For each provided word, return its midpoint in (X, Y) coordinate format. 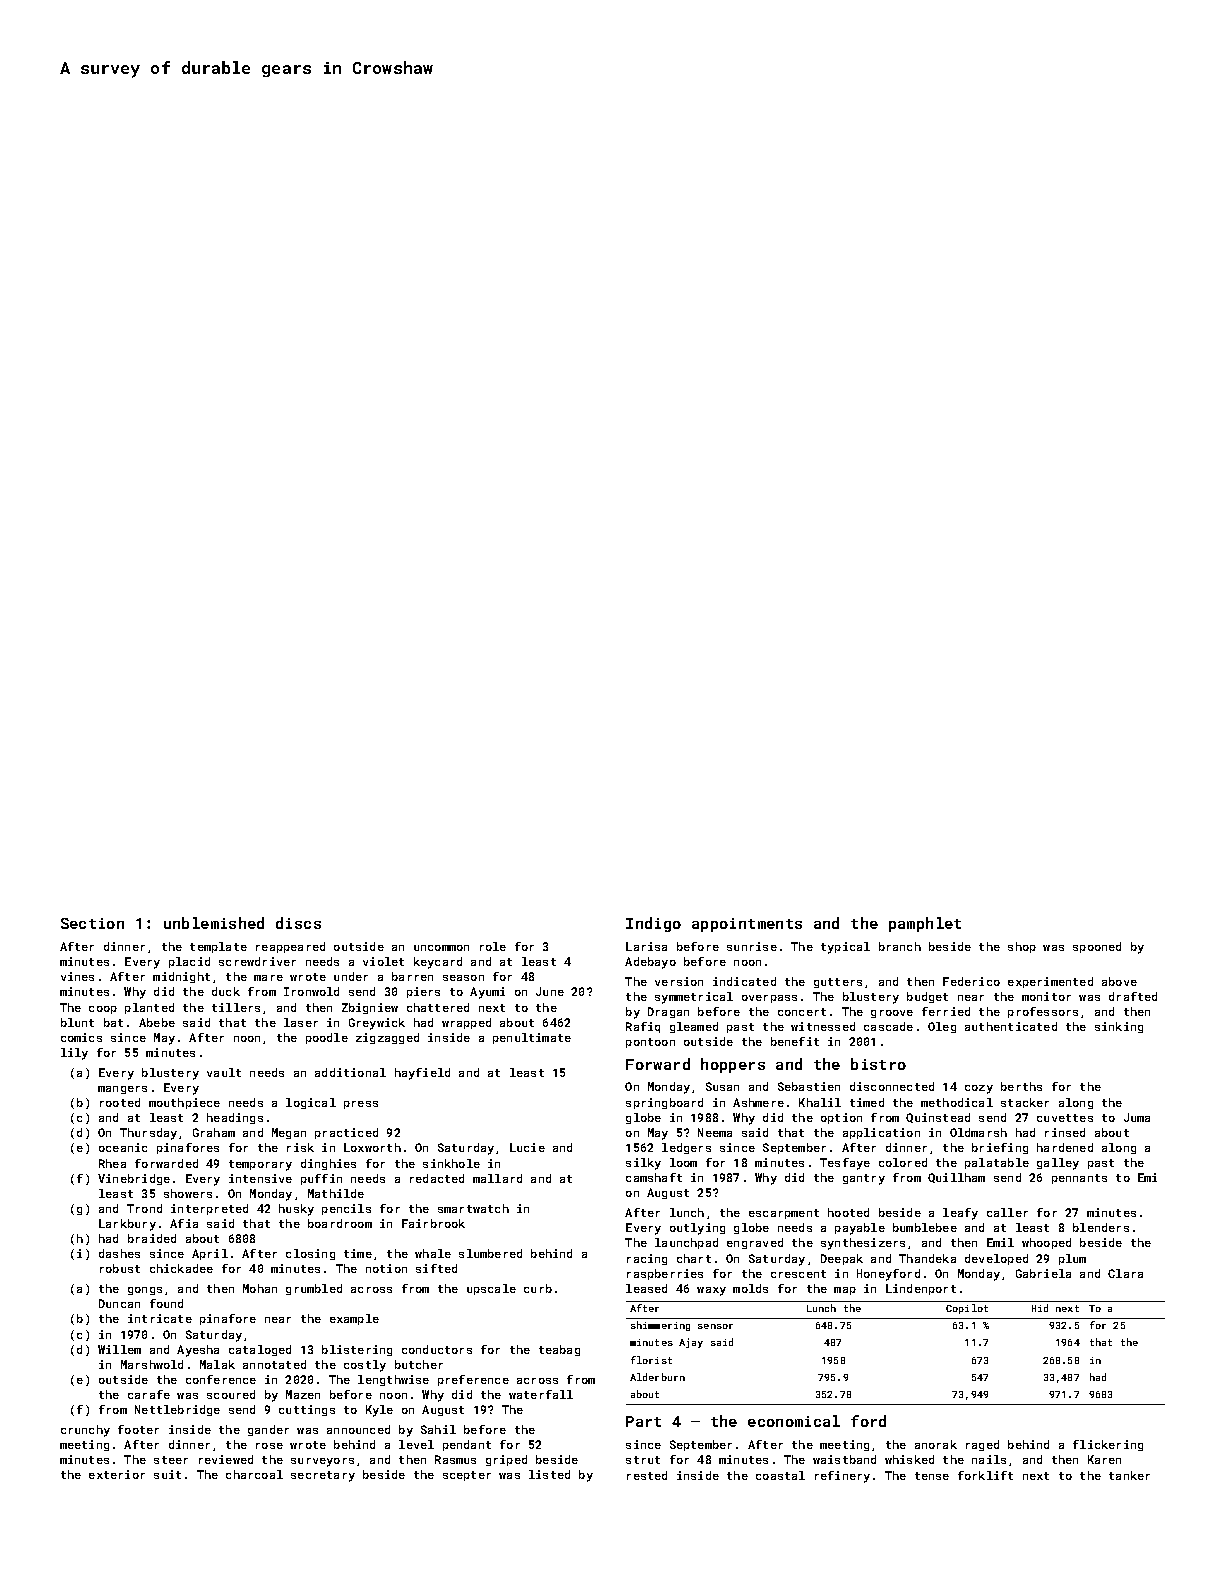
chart (694, 1258)
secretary (323, 1476)
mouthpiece (184, 1103)
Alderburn (657, 1377)
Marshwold (152, 1364)
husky (296, 1210)
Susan (722, 1086)
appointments (747, 925)
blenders (1101, 1227)
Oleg (942, 1027)
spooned (1097, 947)
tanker (1129, 1475)
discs (298, 923)
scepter (467, 1476)
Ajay (691, 1343)
